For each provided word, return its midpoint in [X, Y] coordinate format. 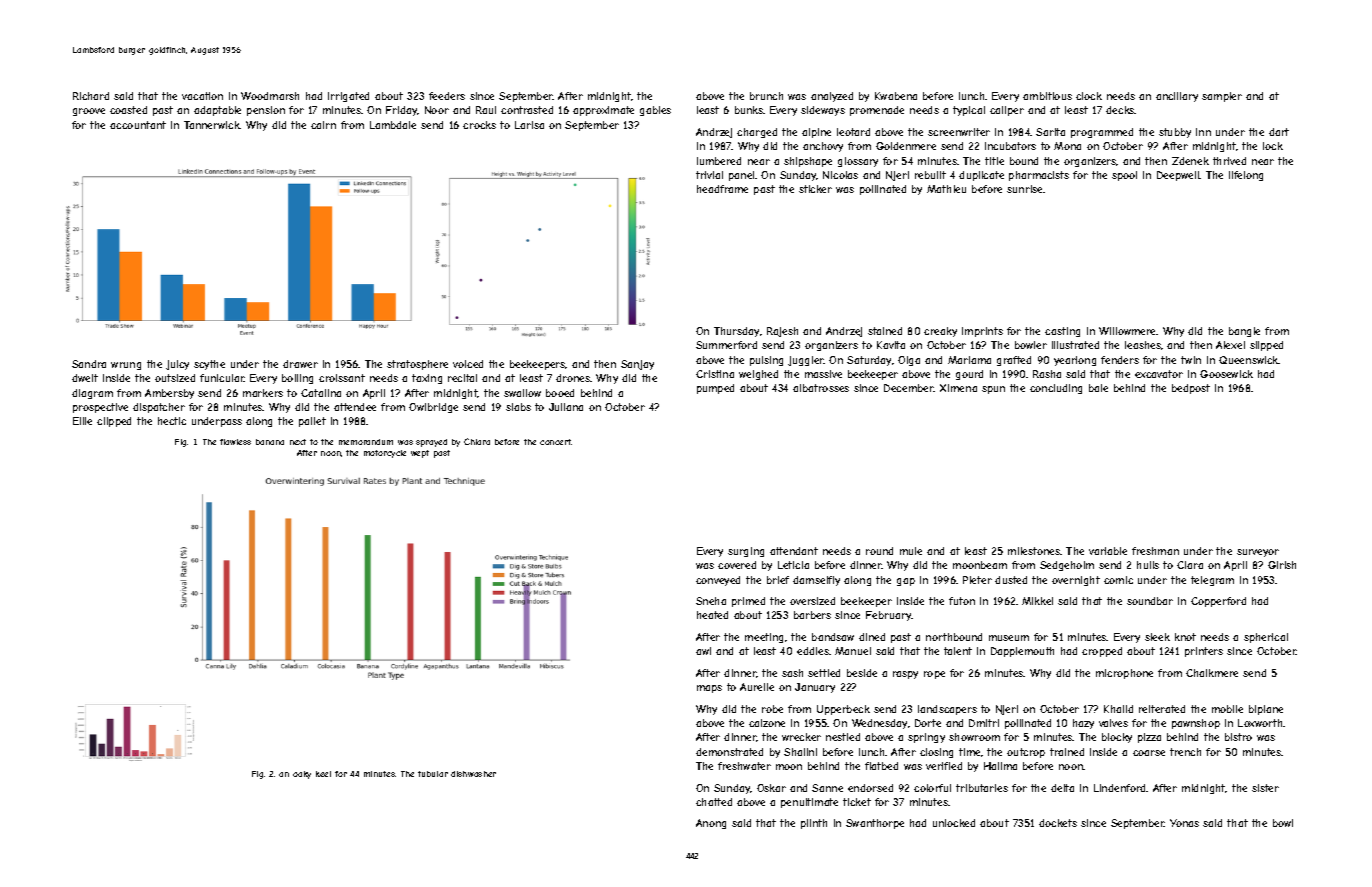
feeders [447, 96]
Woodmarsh [270, 96]
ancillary [1177, 97]
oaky [302, 775]
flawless [235, 442]
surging [746, 552]
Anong [711, 824]
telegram [1212, 581]
